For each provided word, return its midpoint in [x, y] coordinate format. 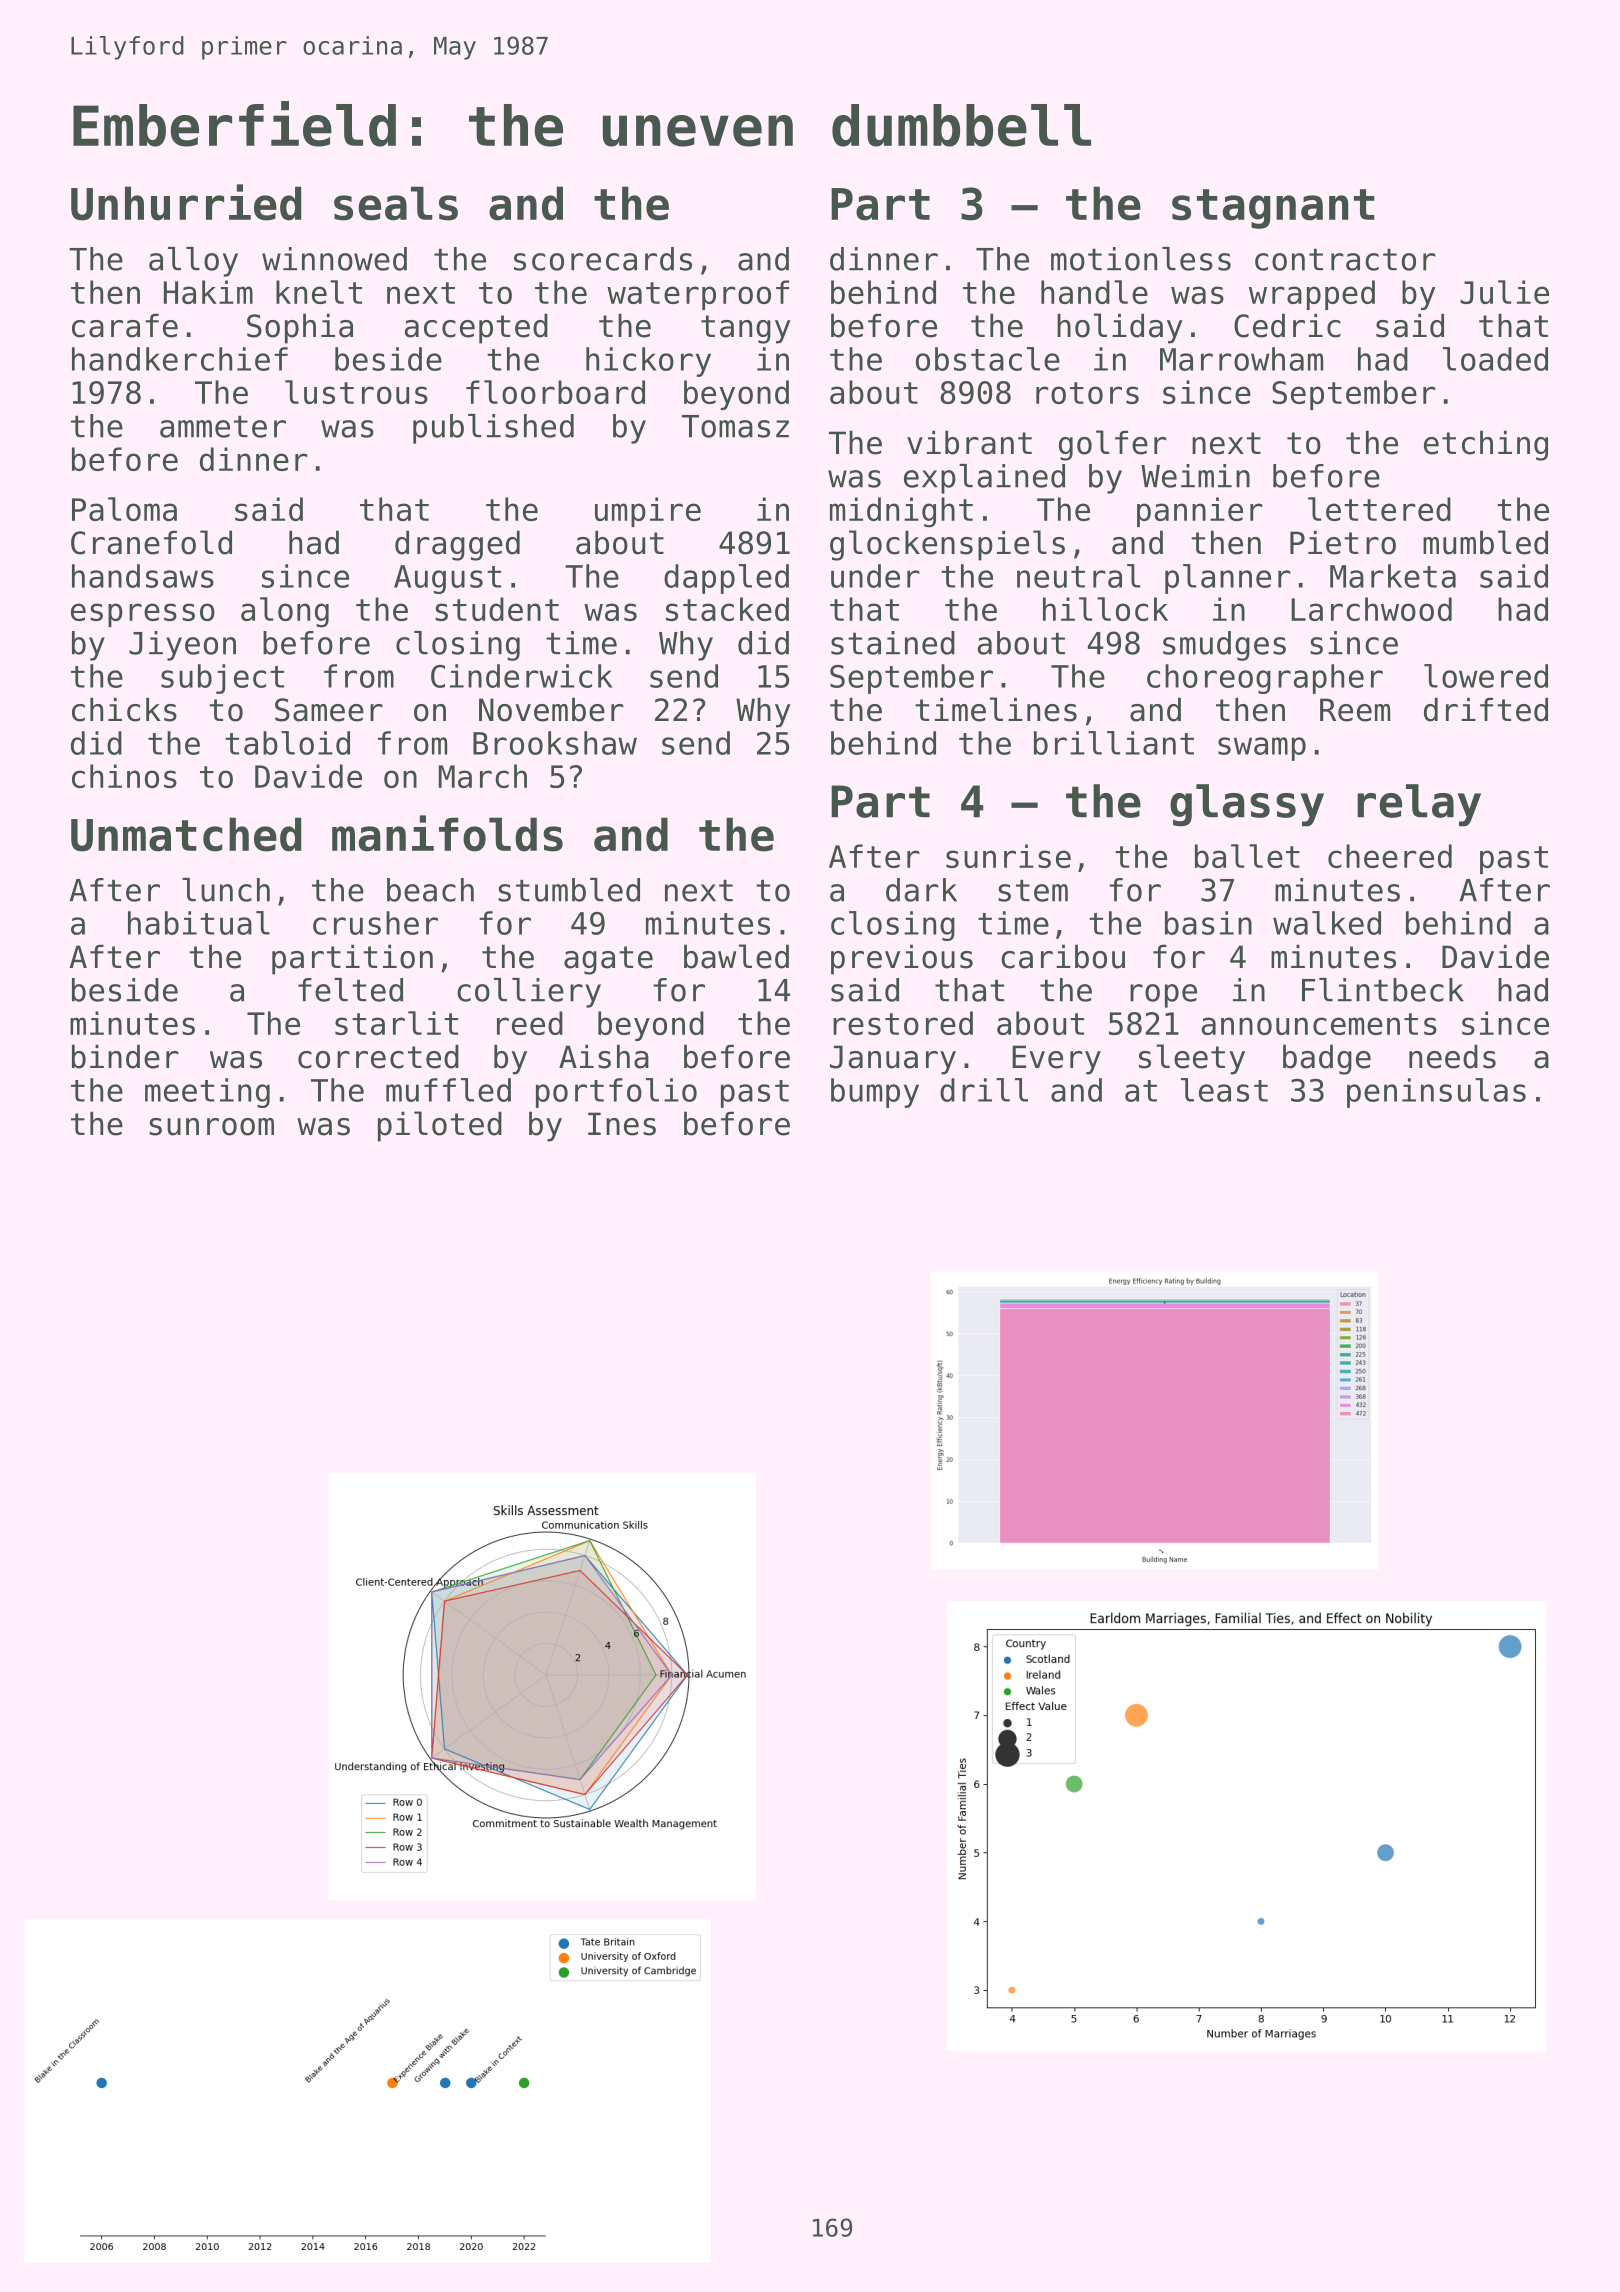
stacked [727, 609]
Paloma [124, 509]
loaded [1495, 359]
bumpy [875, 1093]
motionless [1141, 259]
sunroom [211, 1127]
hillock [1105, 609]
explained [984, 479]
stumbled [569, 890]
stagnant [1273, 209]
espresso [143, 615]
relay [1419, 805]
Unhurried [186, 202]
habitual [199, 923]
